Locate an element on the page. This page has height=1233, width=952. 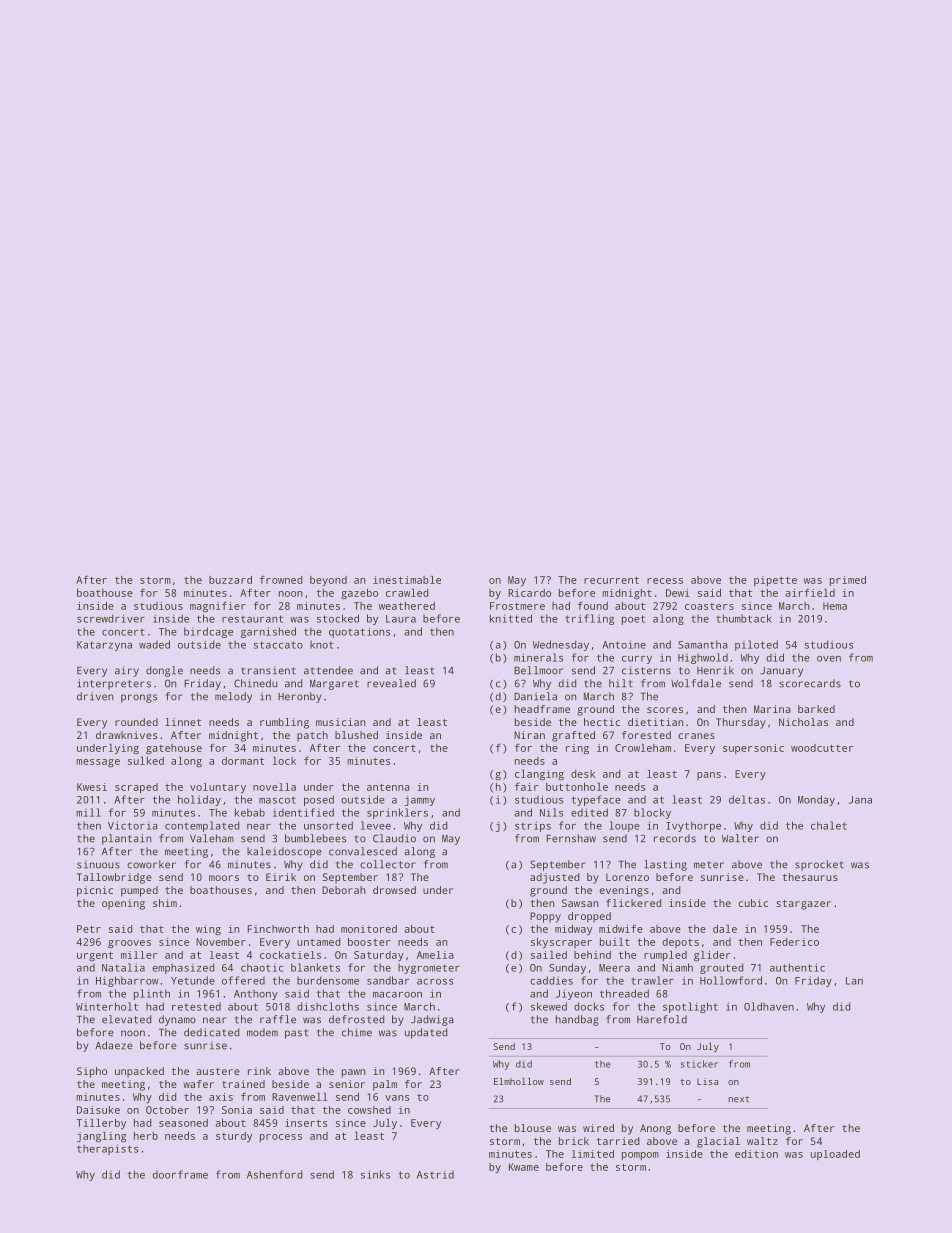
knitted is located at coordinates (511, 618).
